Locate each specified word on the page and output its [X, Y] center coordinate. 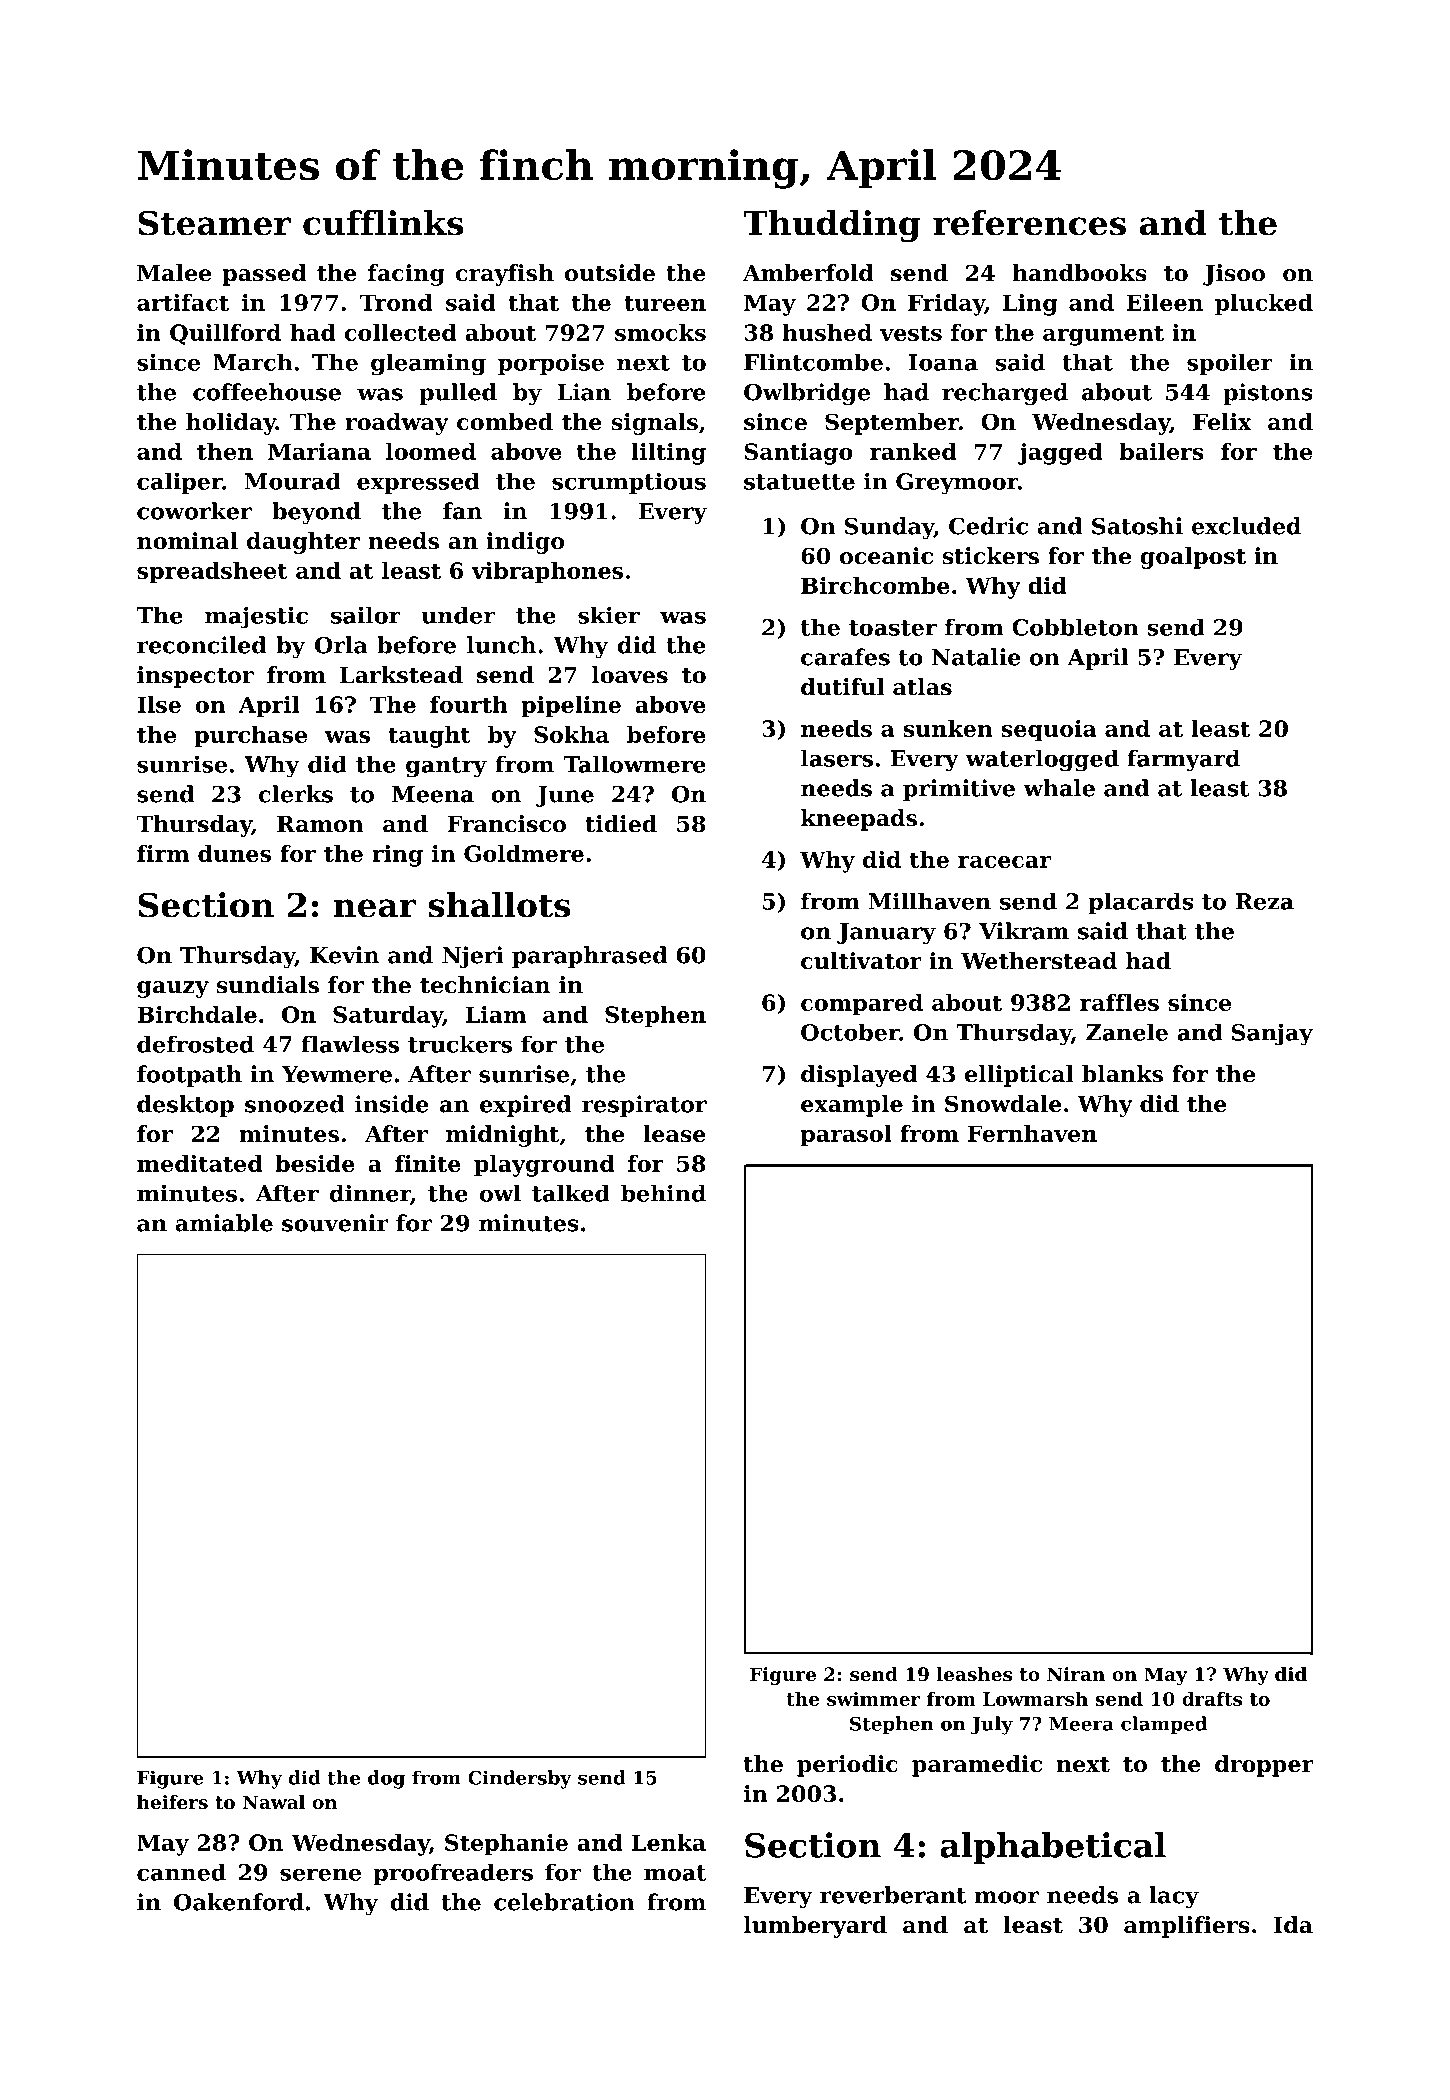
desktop [185, 1106]
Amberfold [808, 273]
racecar [1004, 862]
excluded [1246, 526]
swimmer [873, 1699]
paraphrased [590, 957]
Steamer [214, 223]
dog [386, 1779]
